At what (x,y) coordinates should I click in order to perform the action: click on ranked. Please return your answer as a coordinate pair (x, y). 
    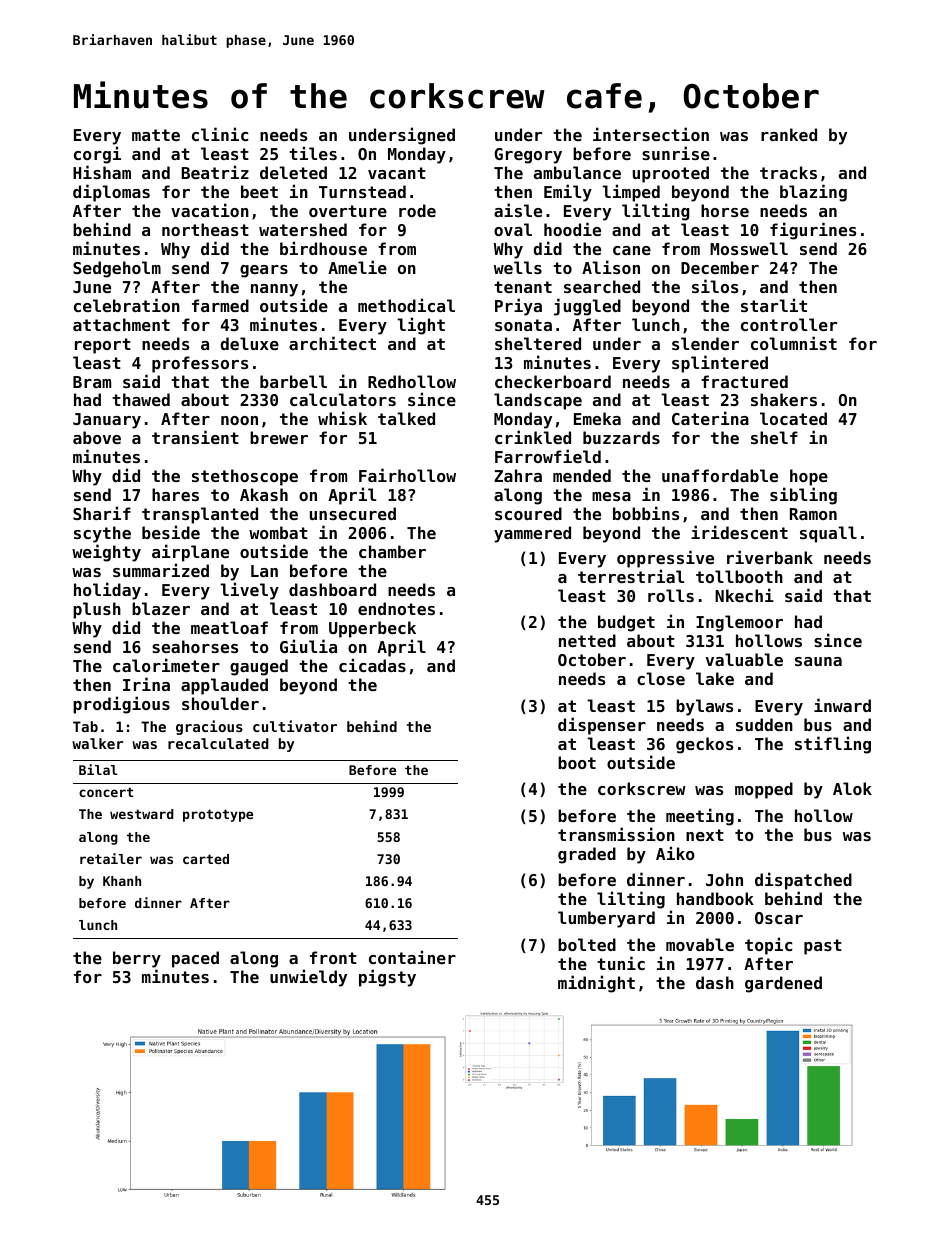
    Looking at the image, I should click on (789, 134).
